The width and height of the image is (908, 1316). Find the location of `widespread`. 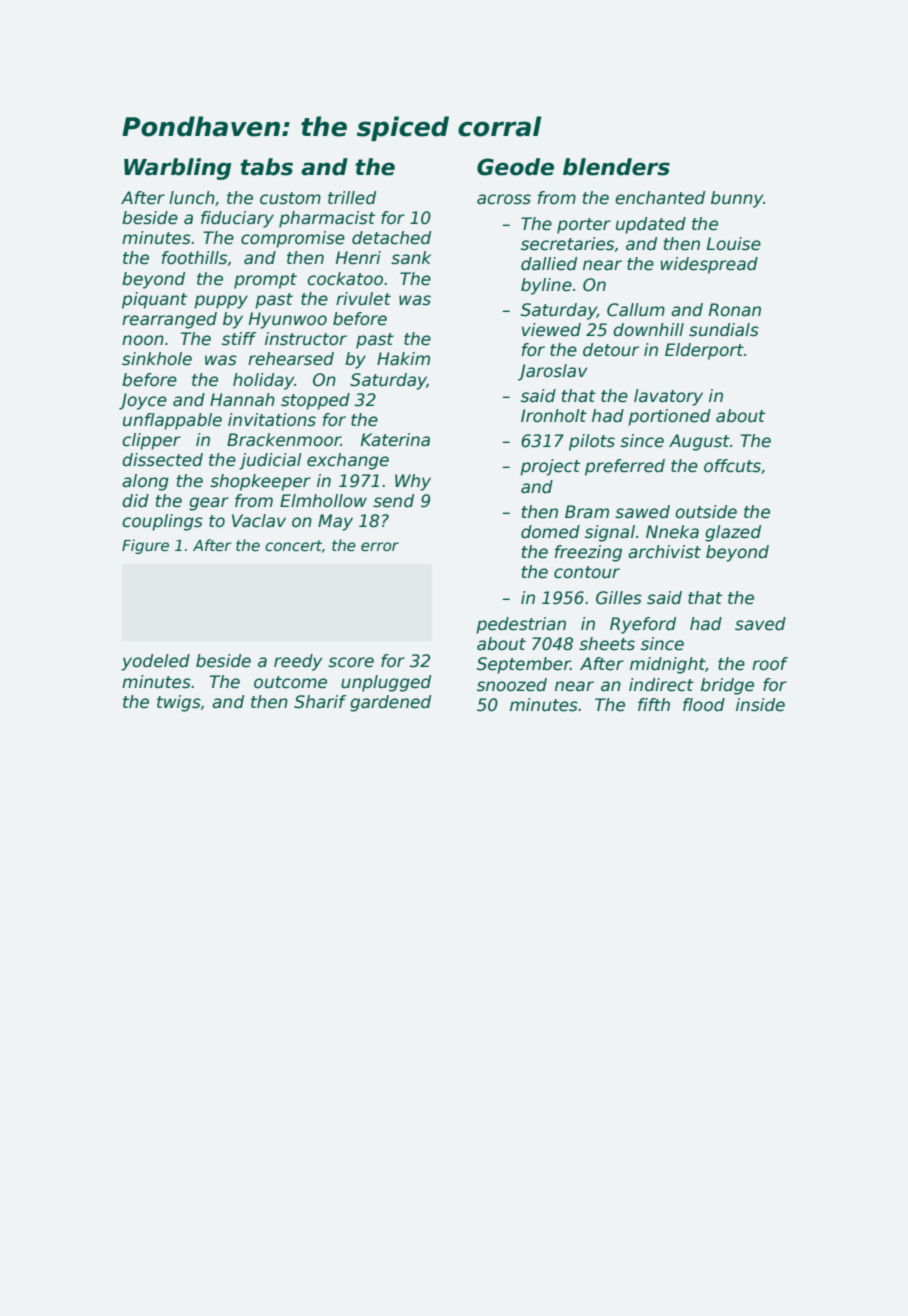

widespread is located at coordinates (709, 265).
